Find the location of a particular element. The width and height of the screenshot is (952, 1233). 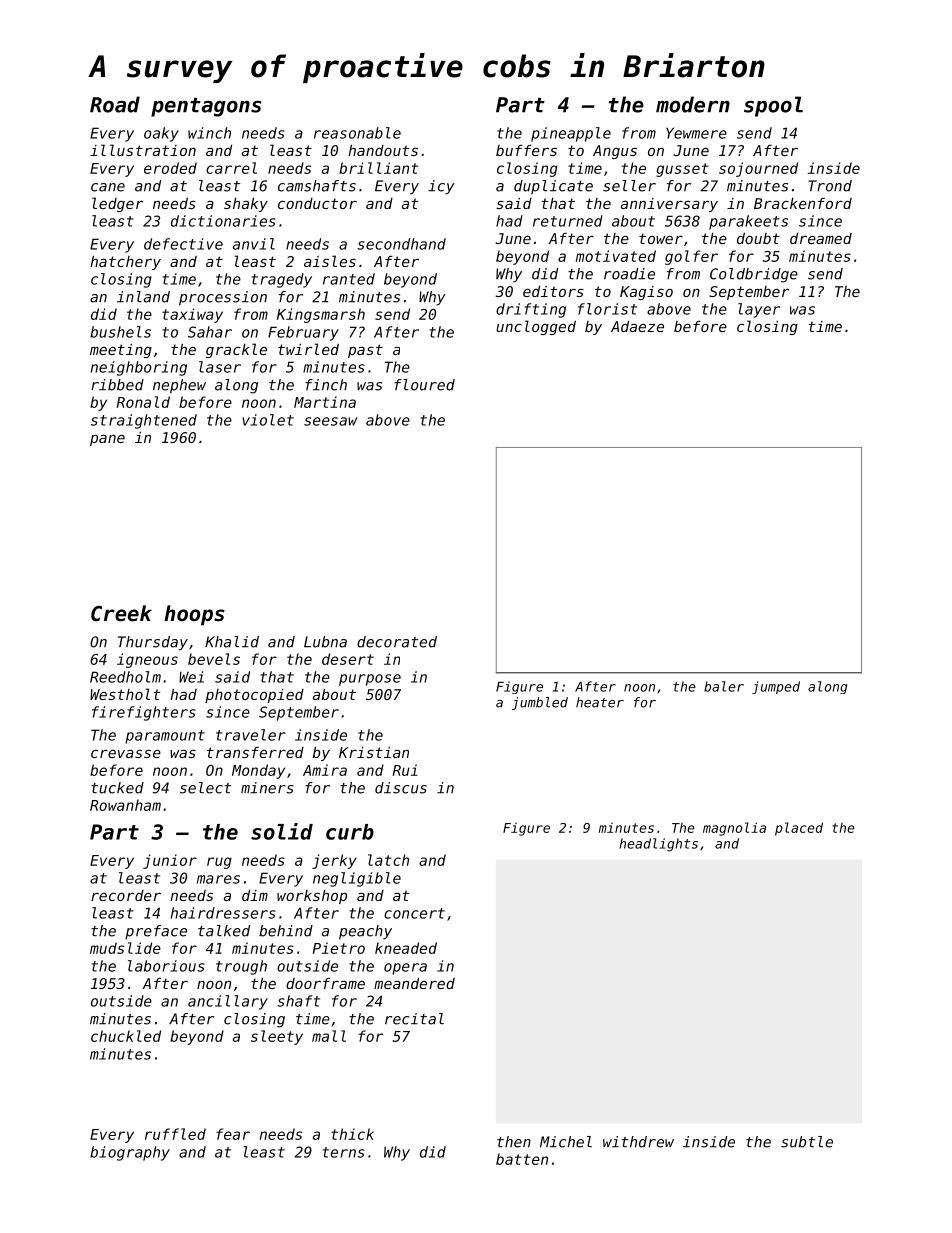

laborious is located at coordinates (166, 966).
